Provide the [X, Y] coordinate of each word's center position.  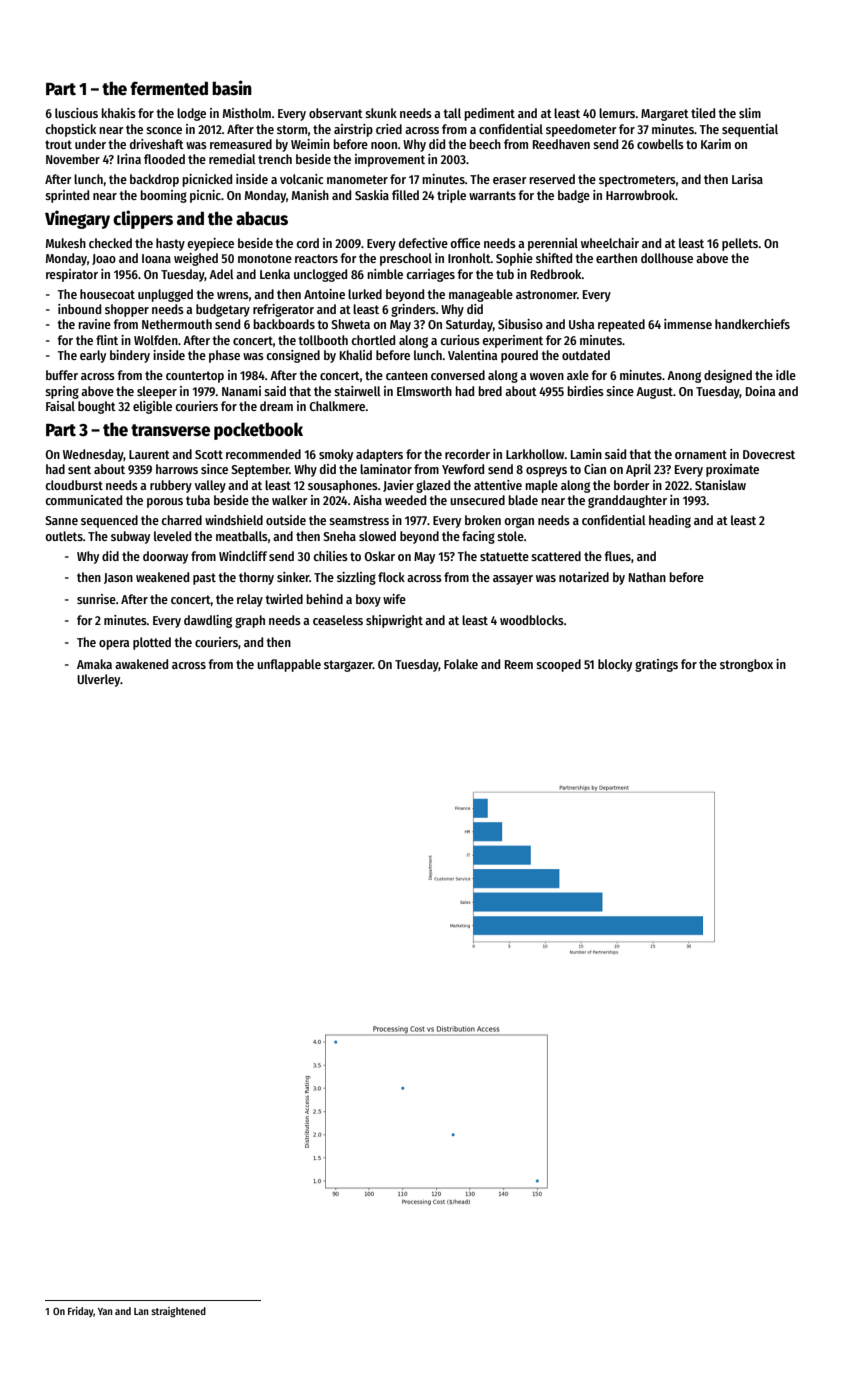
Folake [461, 664]
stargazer [348, 666]
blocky [615, 665]
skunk [381, 113]
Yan [105, 1311]
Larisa [747, 179]
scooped [558, 665]
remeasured [241, 144]
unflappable [289, 665]
